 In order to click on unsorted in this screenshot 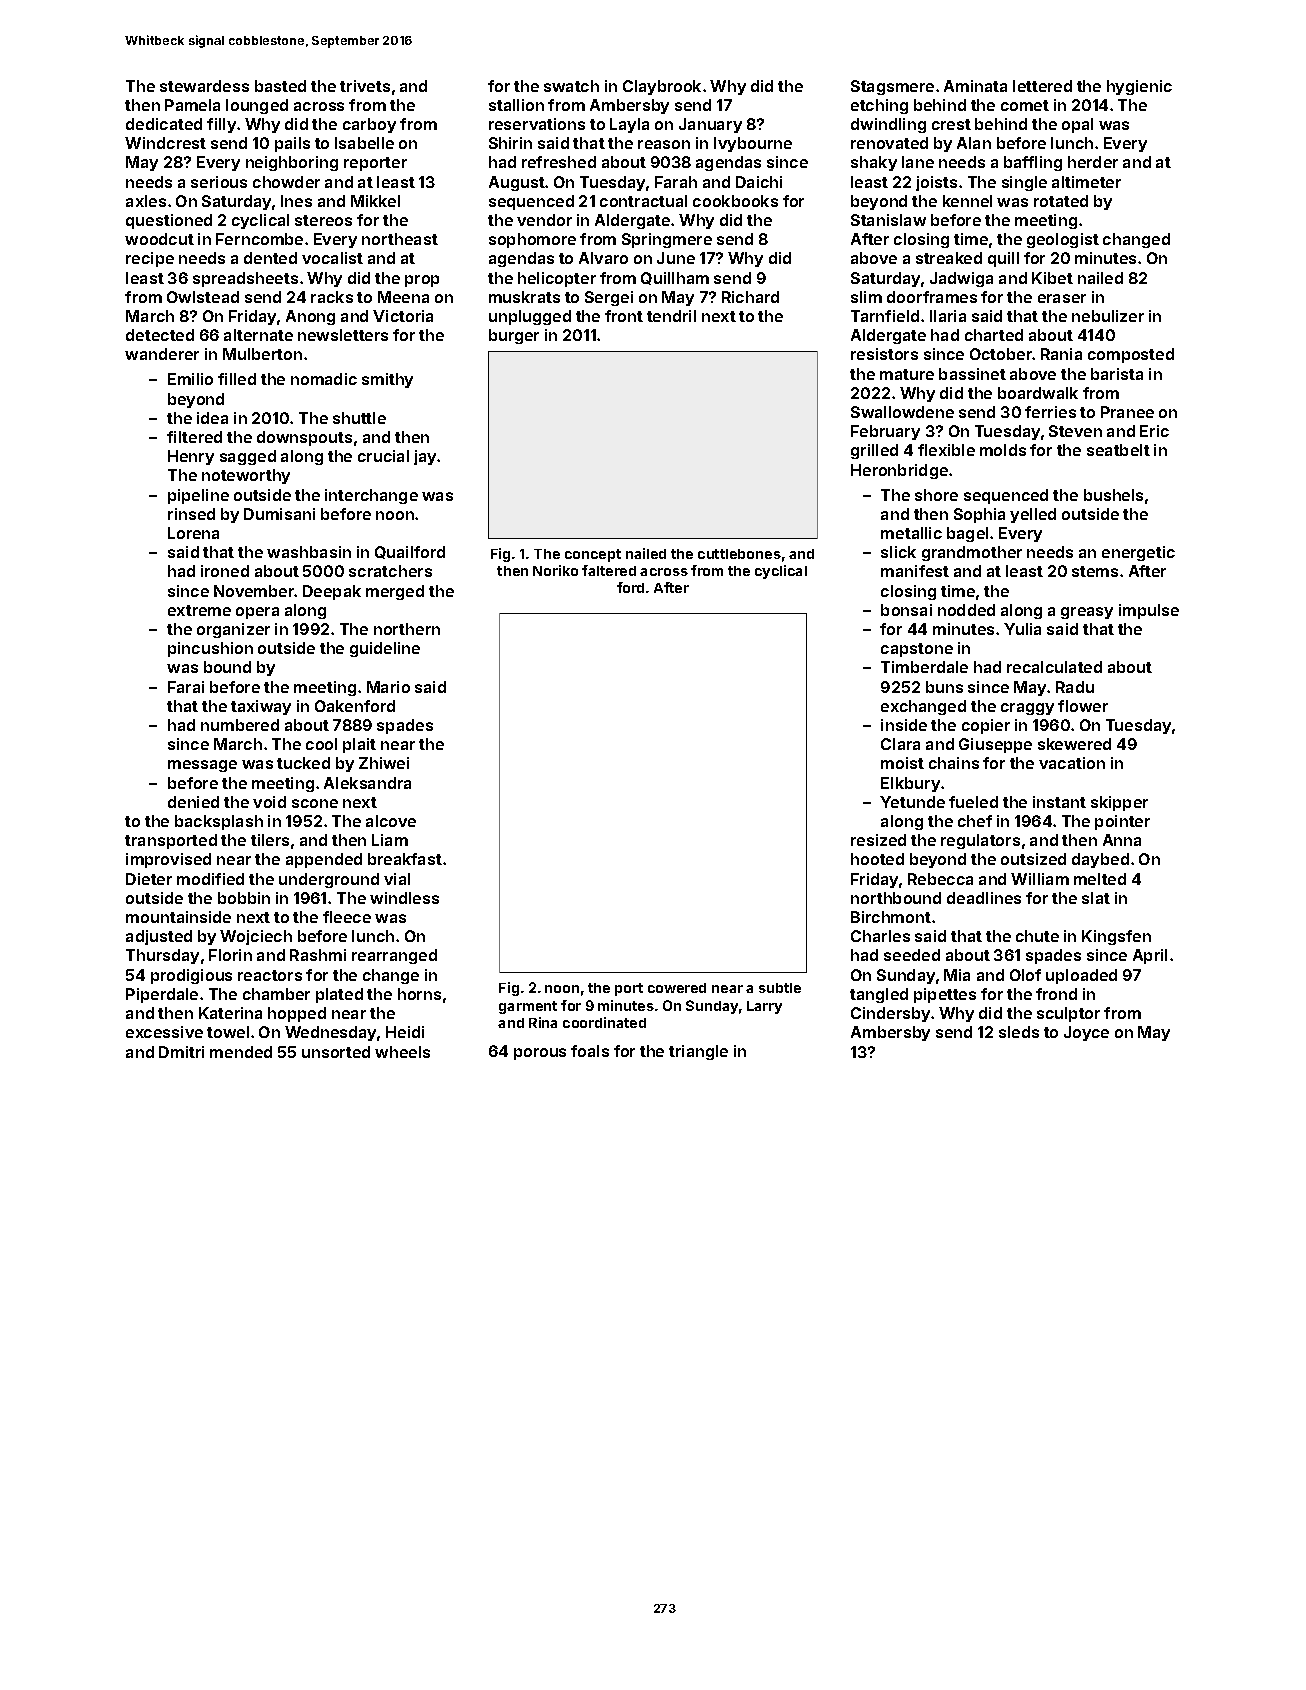, I will do `click(336, 1052)`.
